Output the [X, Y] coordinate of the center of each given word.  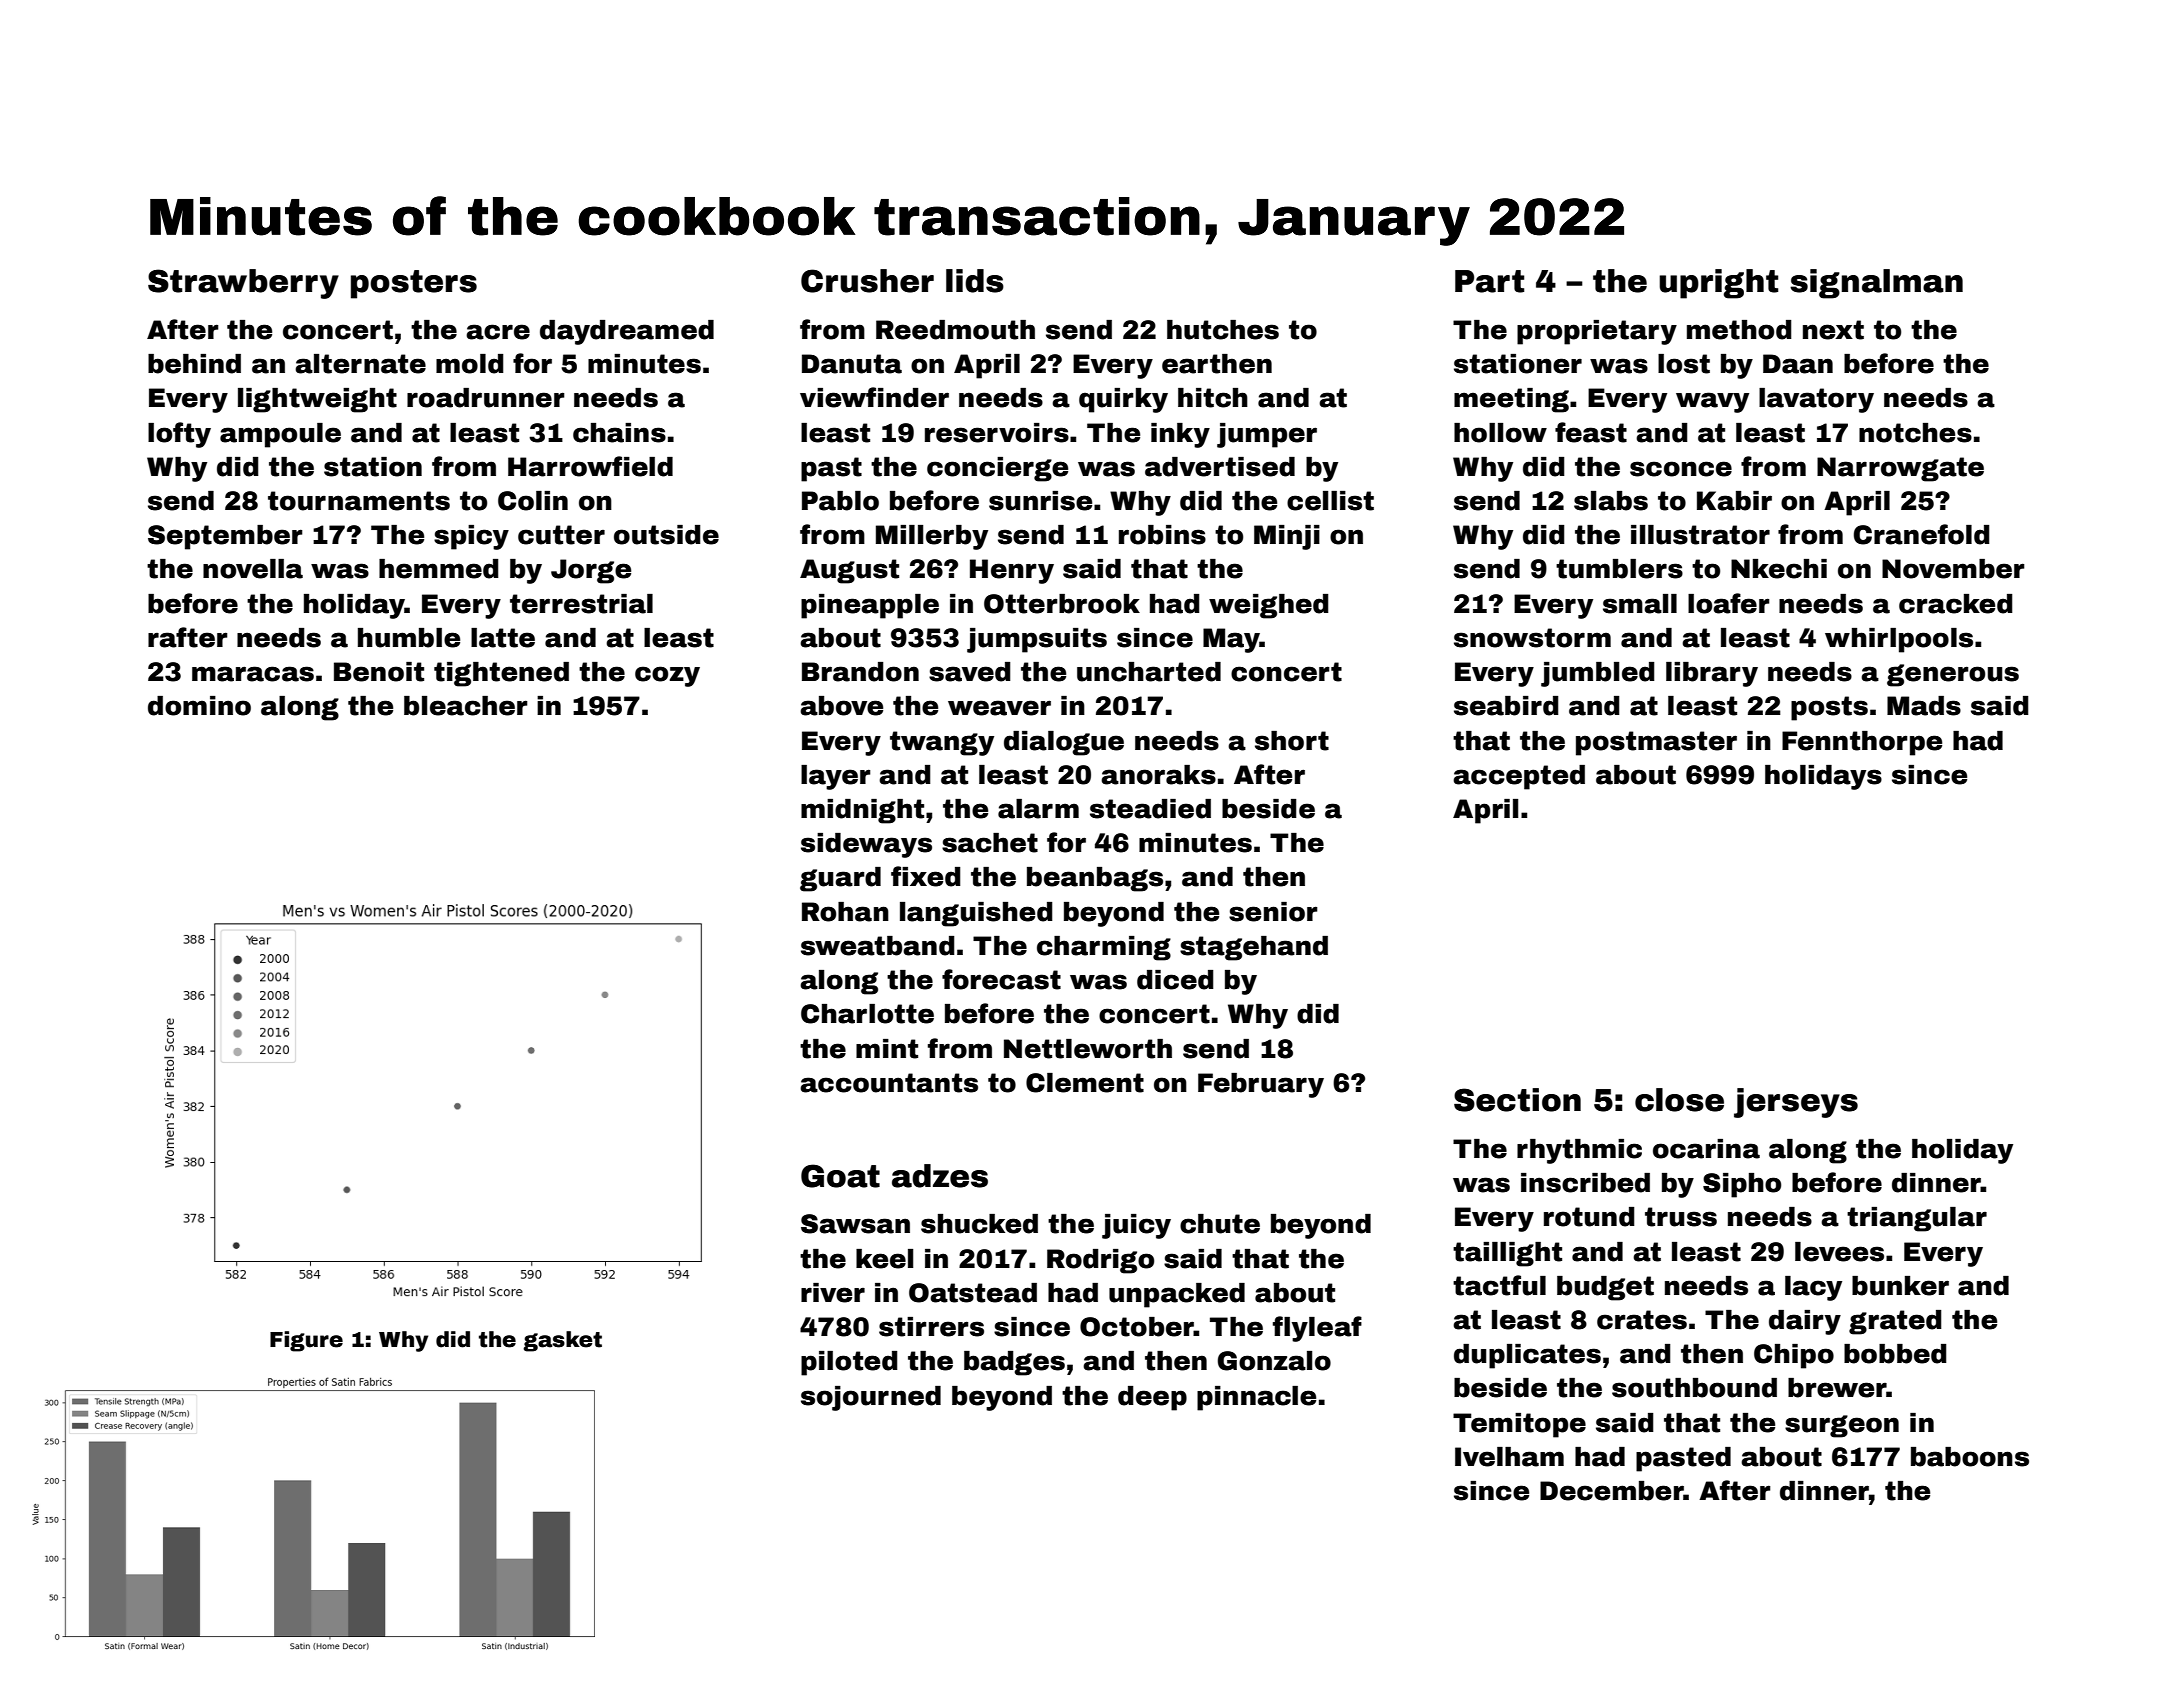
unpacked [1177, 1295]
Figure [306, 1341]
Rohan [845, 912]
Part [1489, 281]
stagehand [1254, 948]
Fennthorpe [1862, 743]
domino [199, 706]
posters [414, 284]
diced [1175, 980]
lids [975, 281]
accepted [1519, 777]
